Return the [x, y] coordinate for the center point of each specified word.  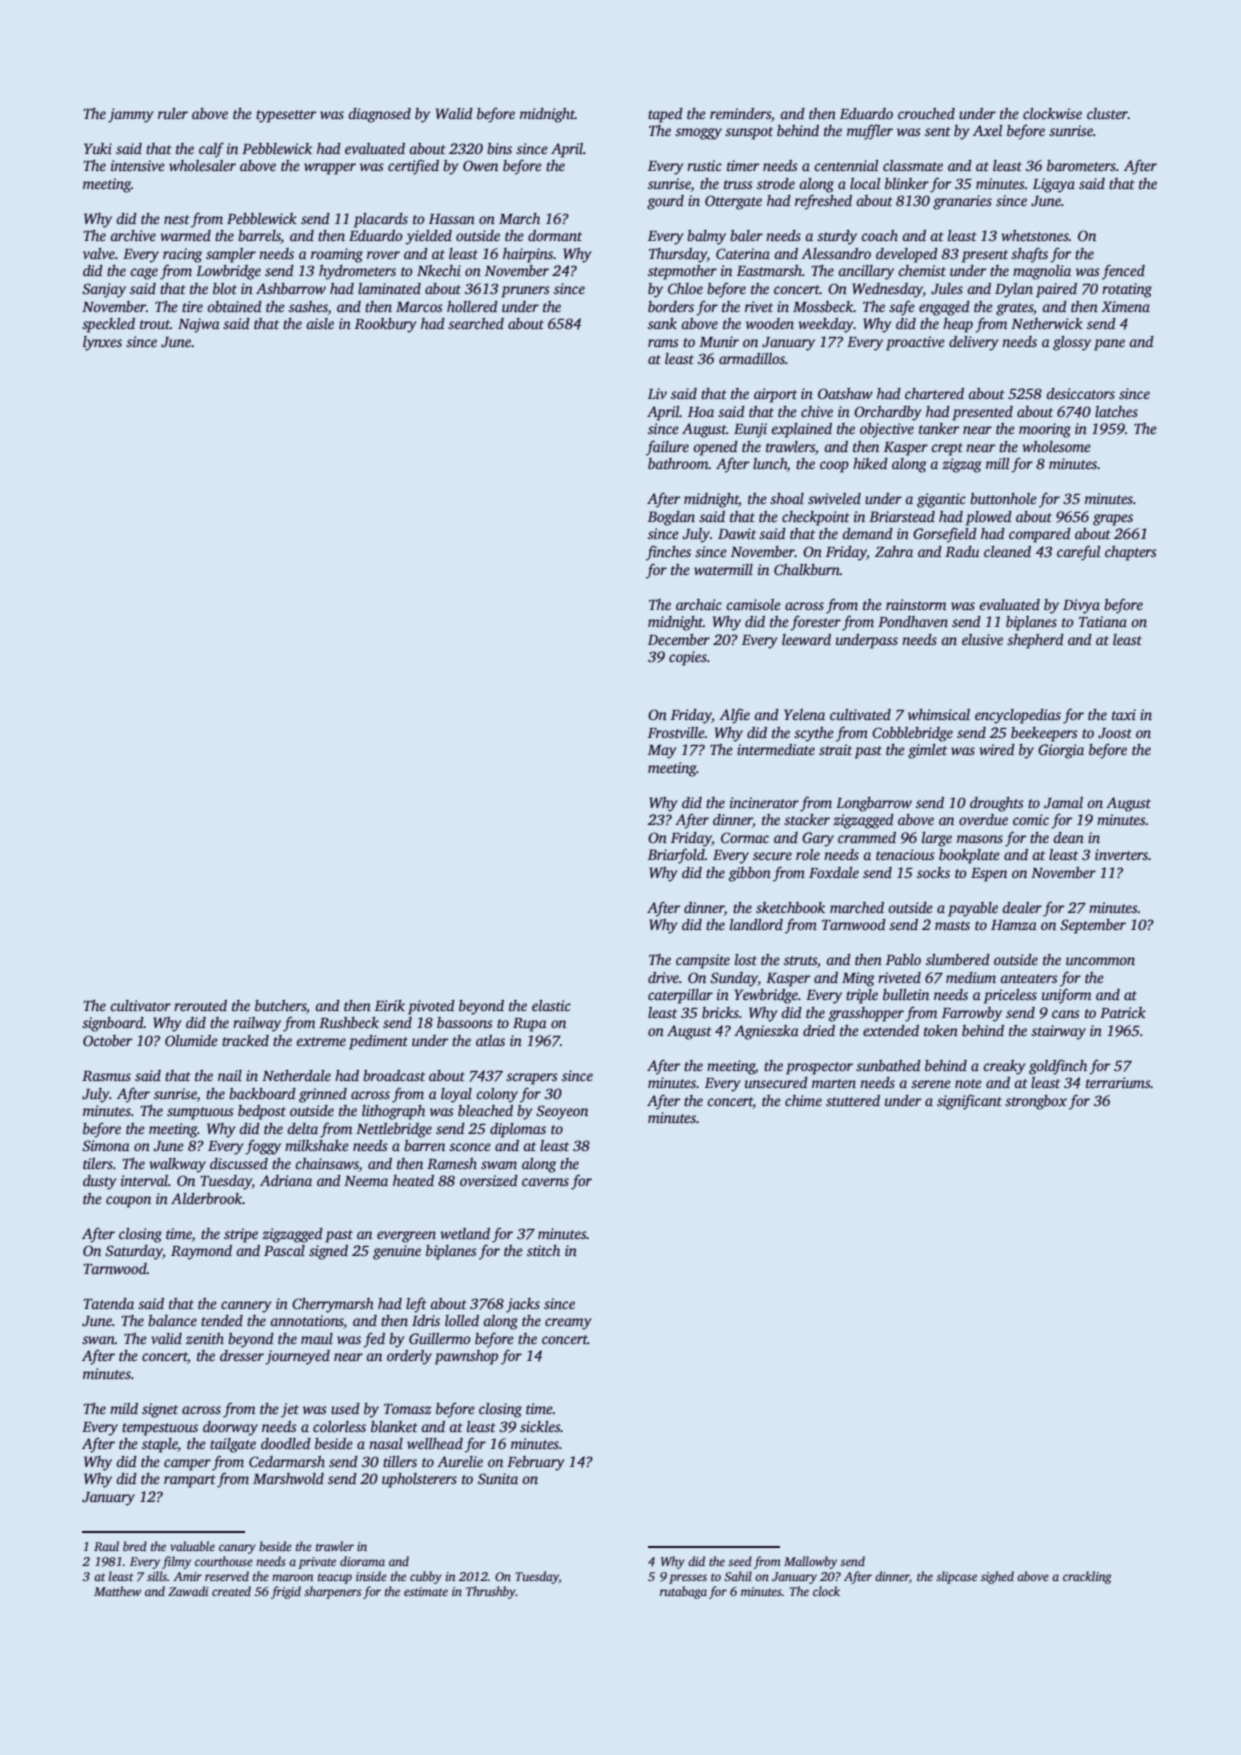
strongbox [1036, 1102]
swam [499, 1165]
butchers [280, 1005]
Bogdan [671, 518]
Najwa [199, 325]
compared [1040, 535]
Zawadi [188, 1591]
